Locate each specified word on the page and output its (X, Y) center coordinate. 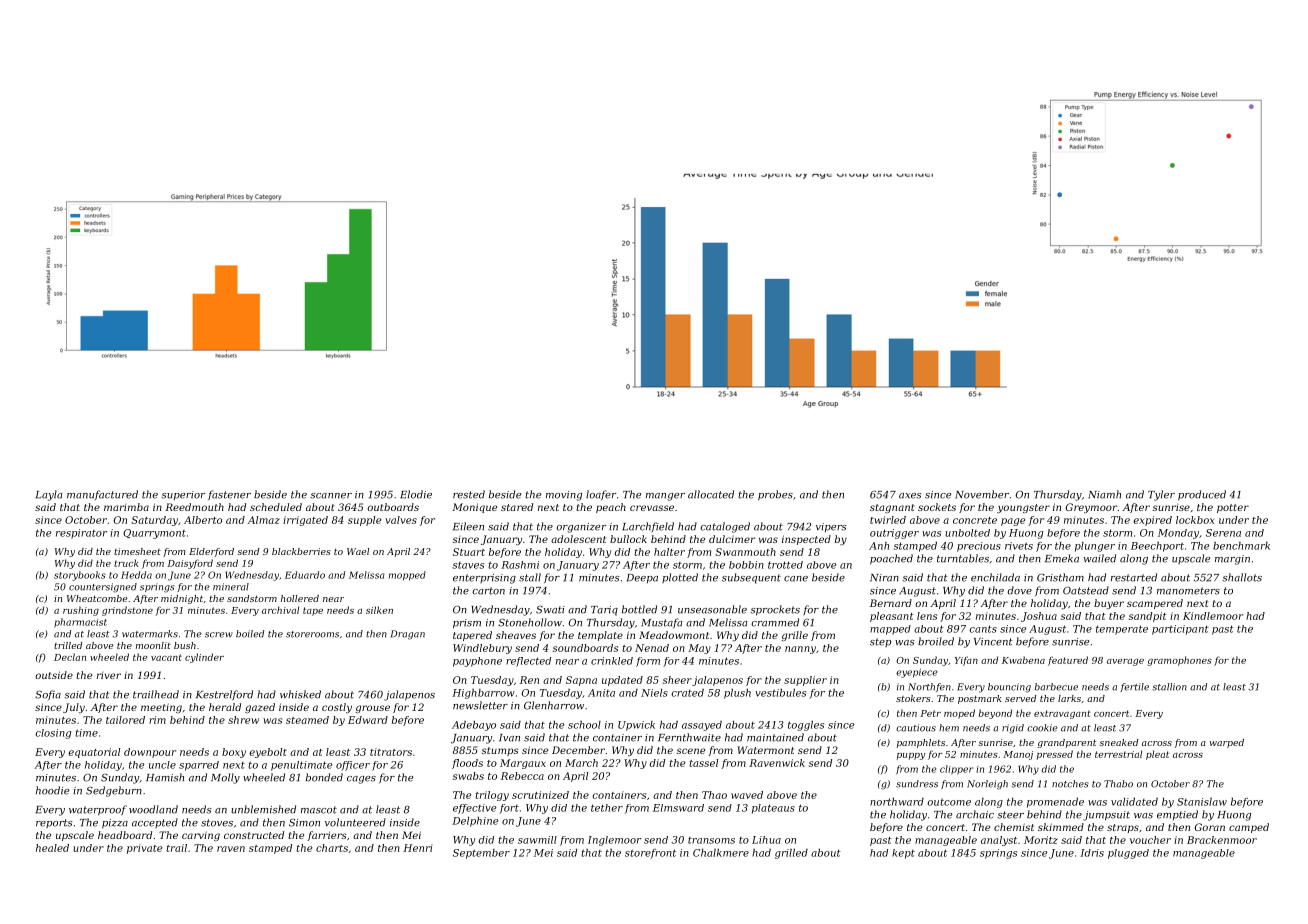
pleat (1157, 755)
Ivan (509, 738)
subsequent (751, 578)
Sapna (581, 681)
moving (564, 496)
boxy (234, 753)
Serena (1223, 533)
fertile (1134, 687)
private (144, 849)
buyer (1109, 604)
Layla (49, 495)
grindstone (127, 611)
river (109, 675)
